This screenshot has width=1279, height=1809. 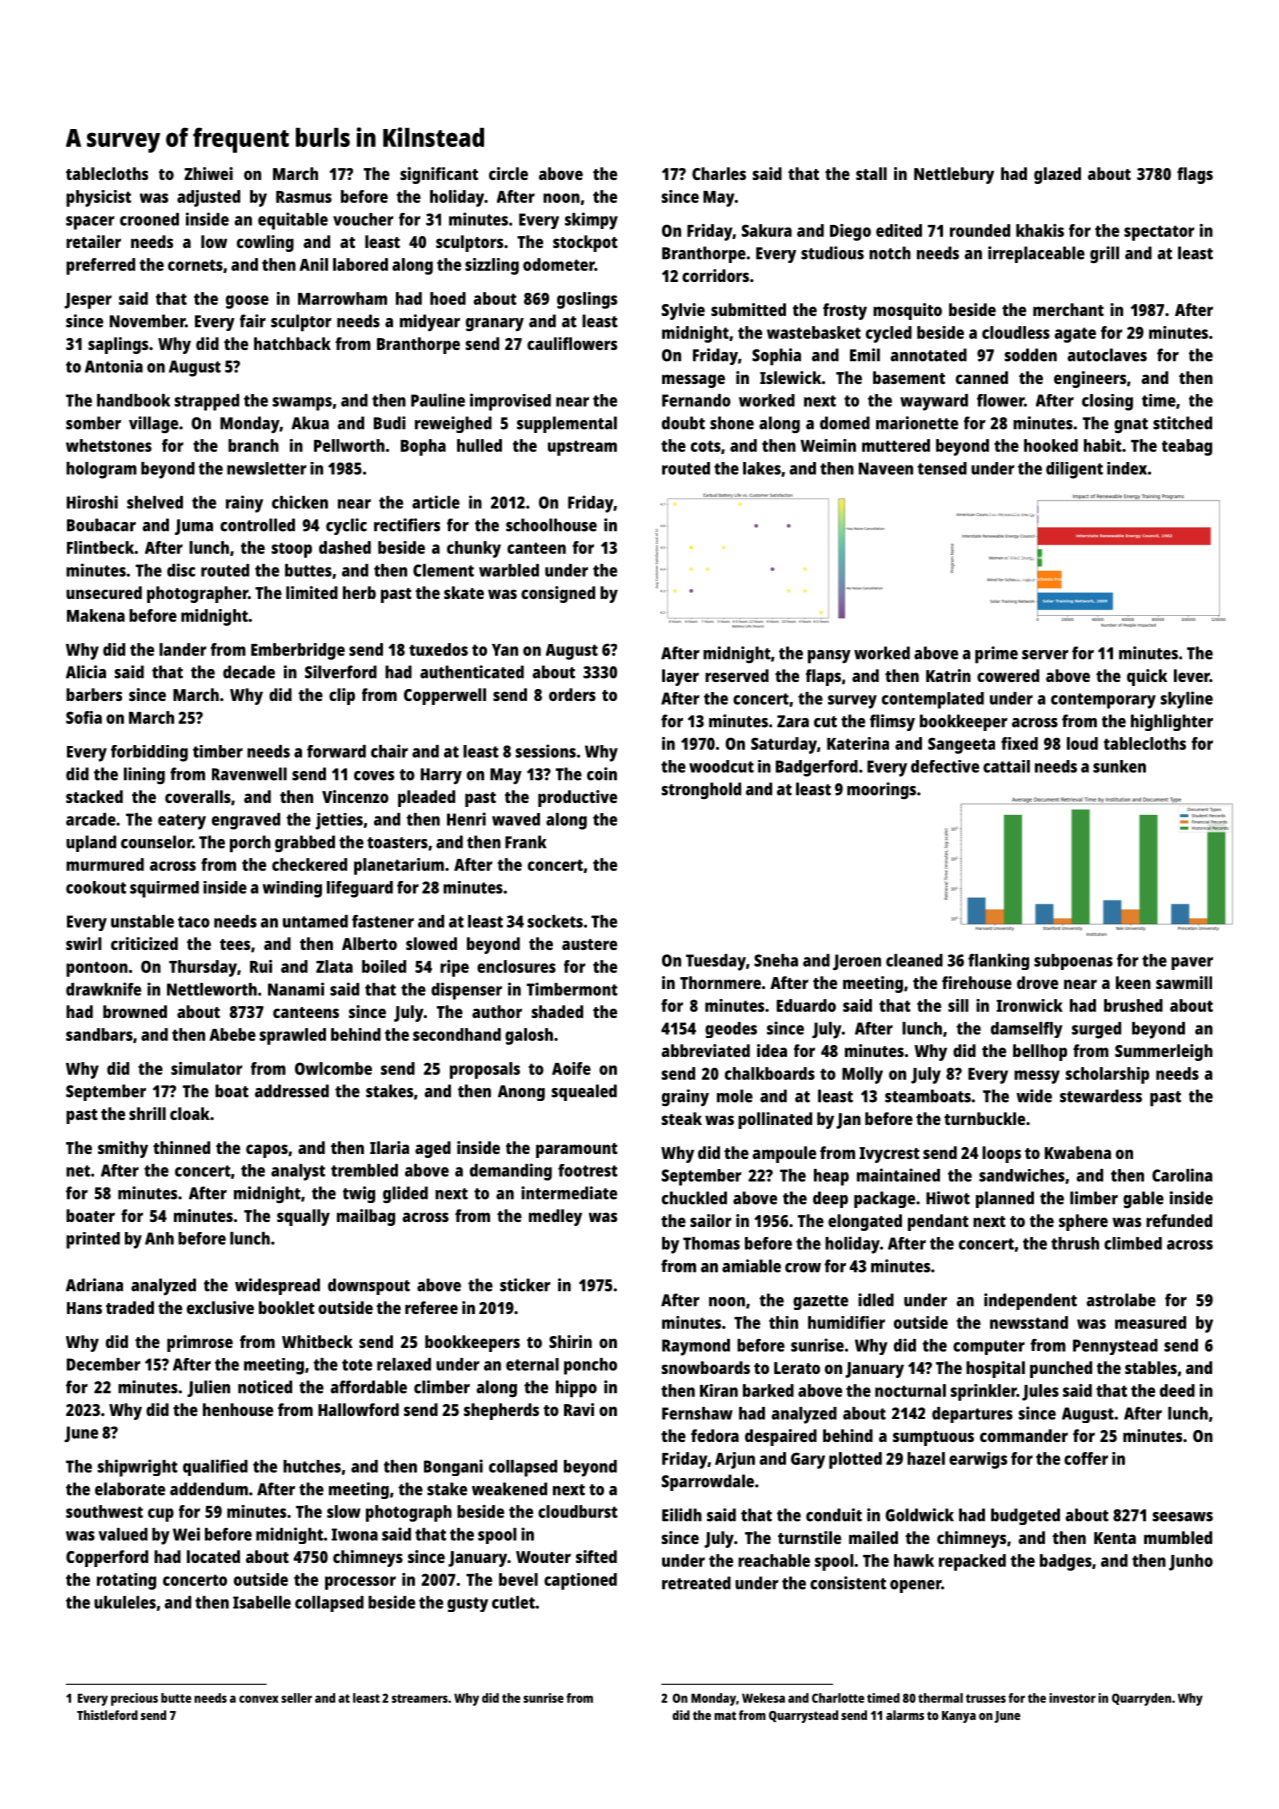 I want to click on alarms, so click(x=905, y=1715).
